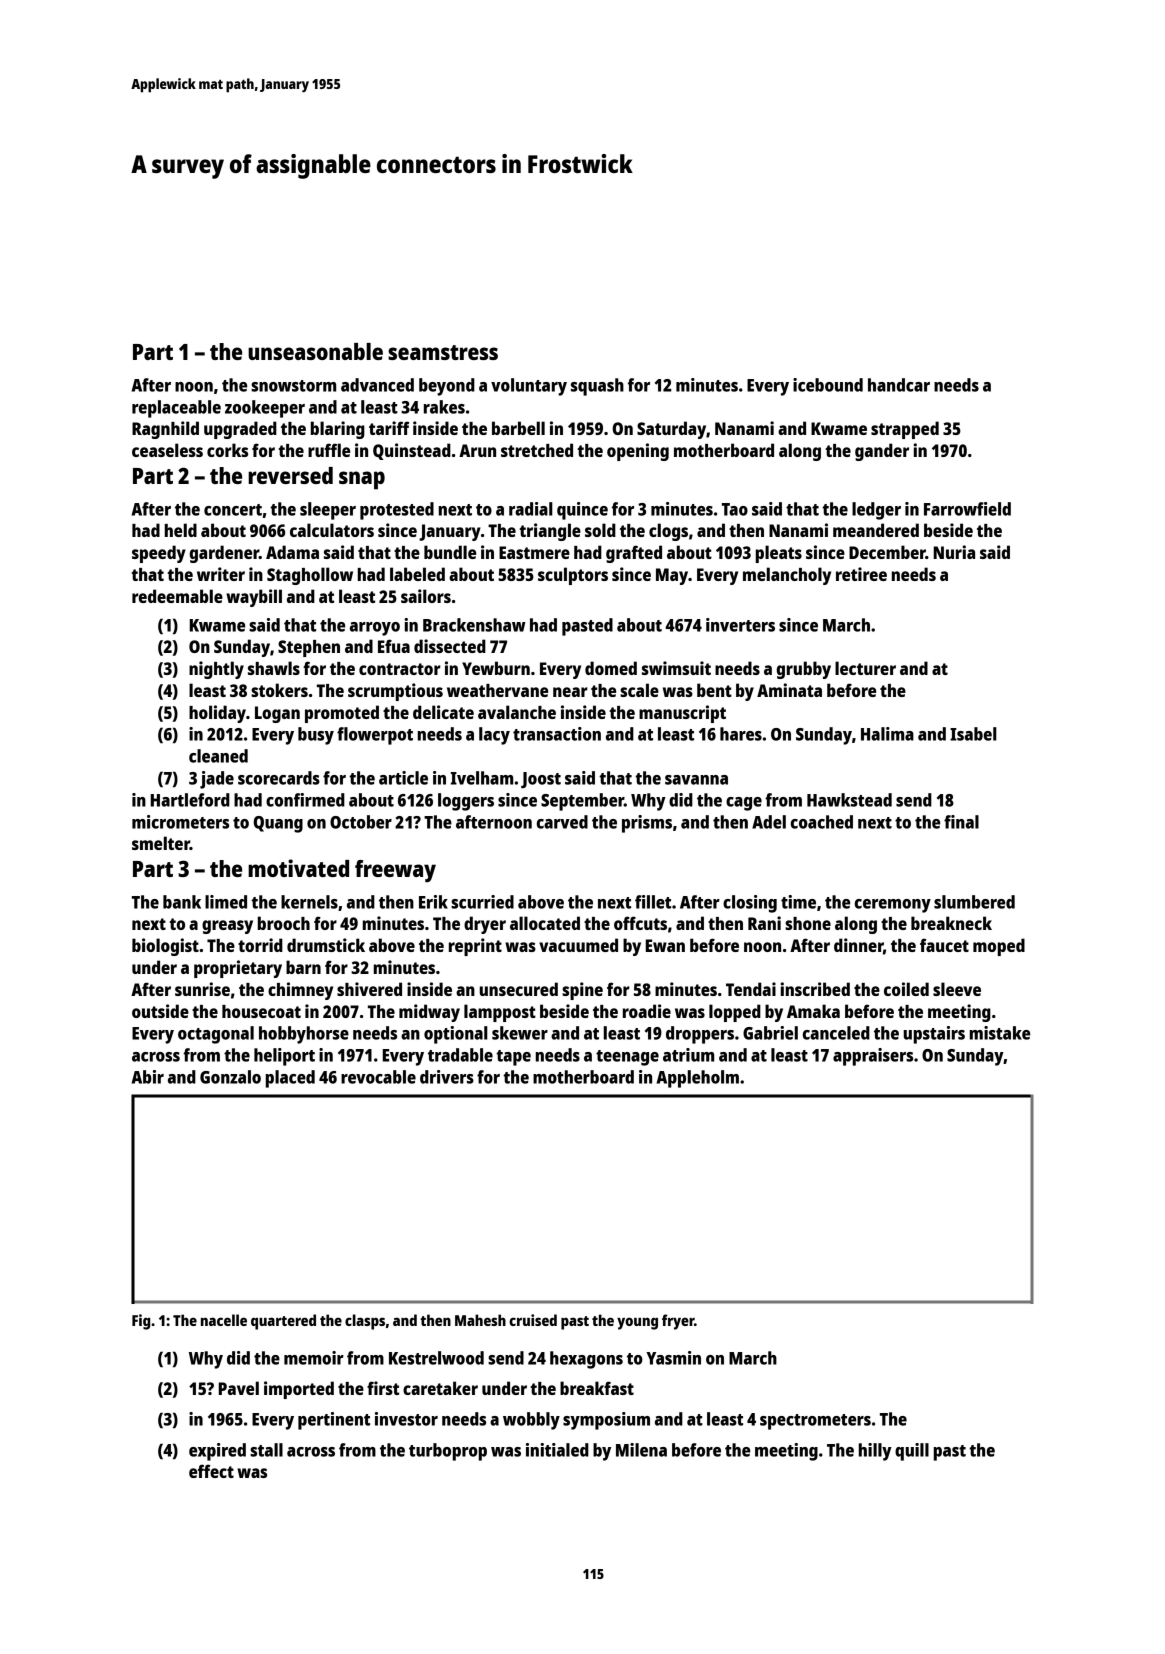 Image resolution: width=1165 pixels, height=1654 pixels. Describe the element at coordinates (266, 1450) in the screenshot. I see `stall` at that location.
